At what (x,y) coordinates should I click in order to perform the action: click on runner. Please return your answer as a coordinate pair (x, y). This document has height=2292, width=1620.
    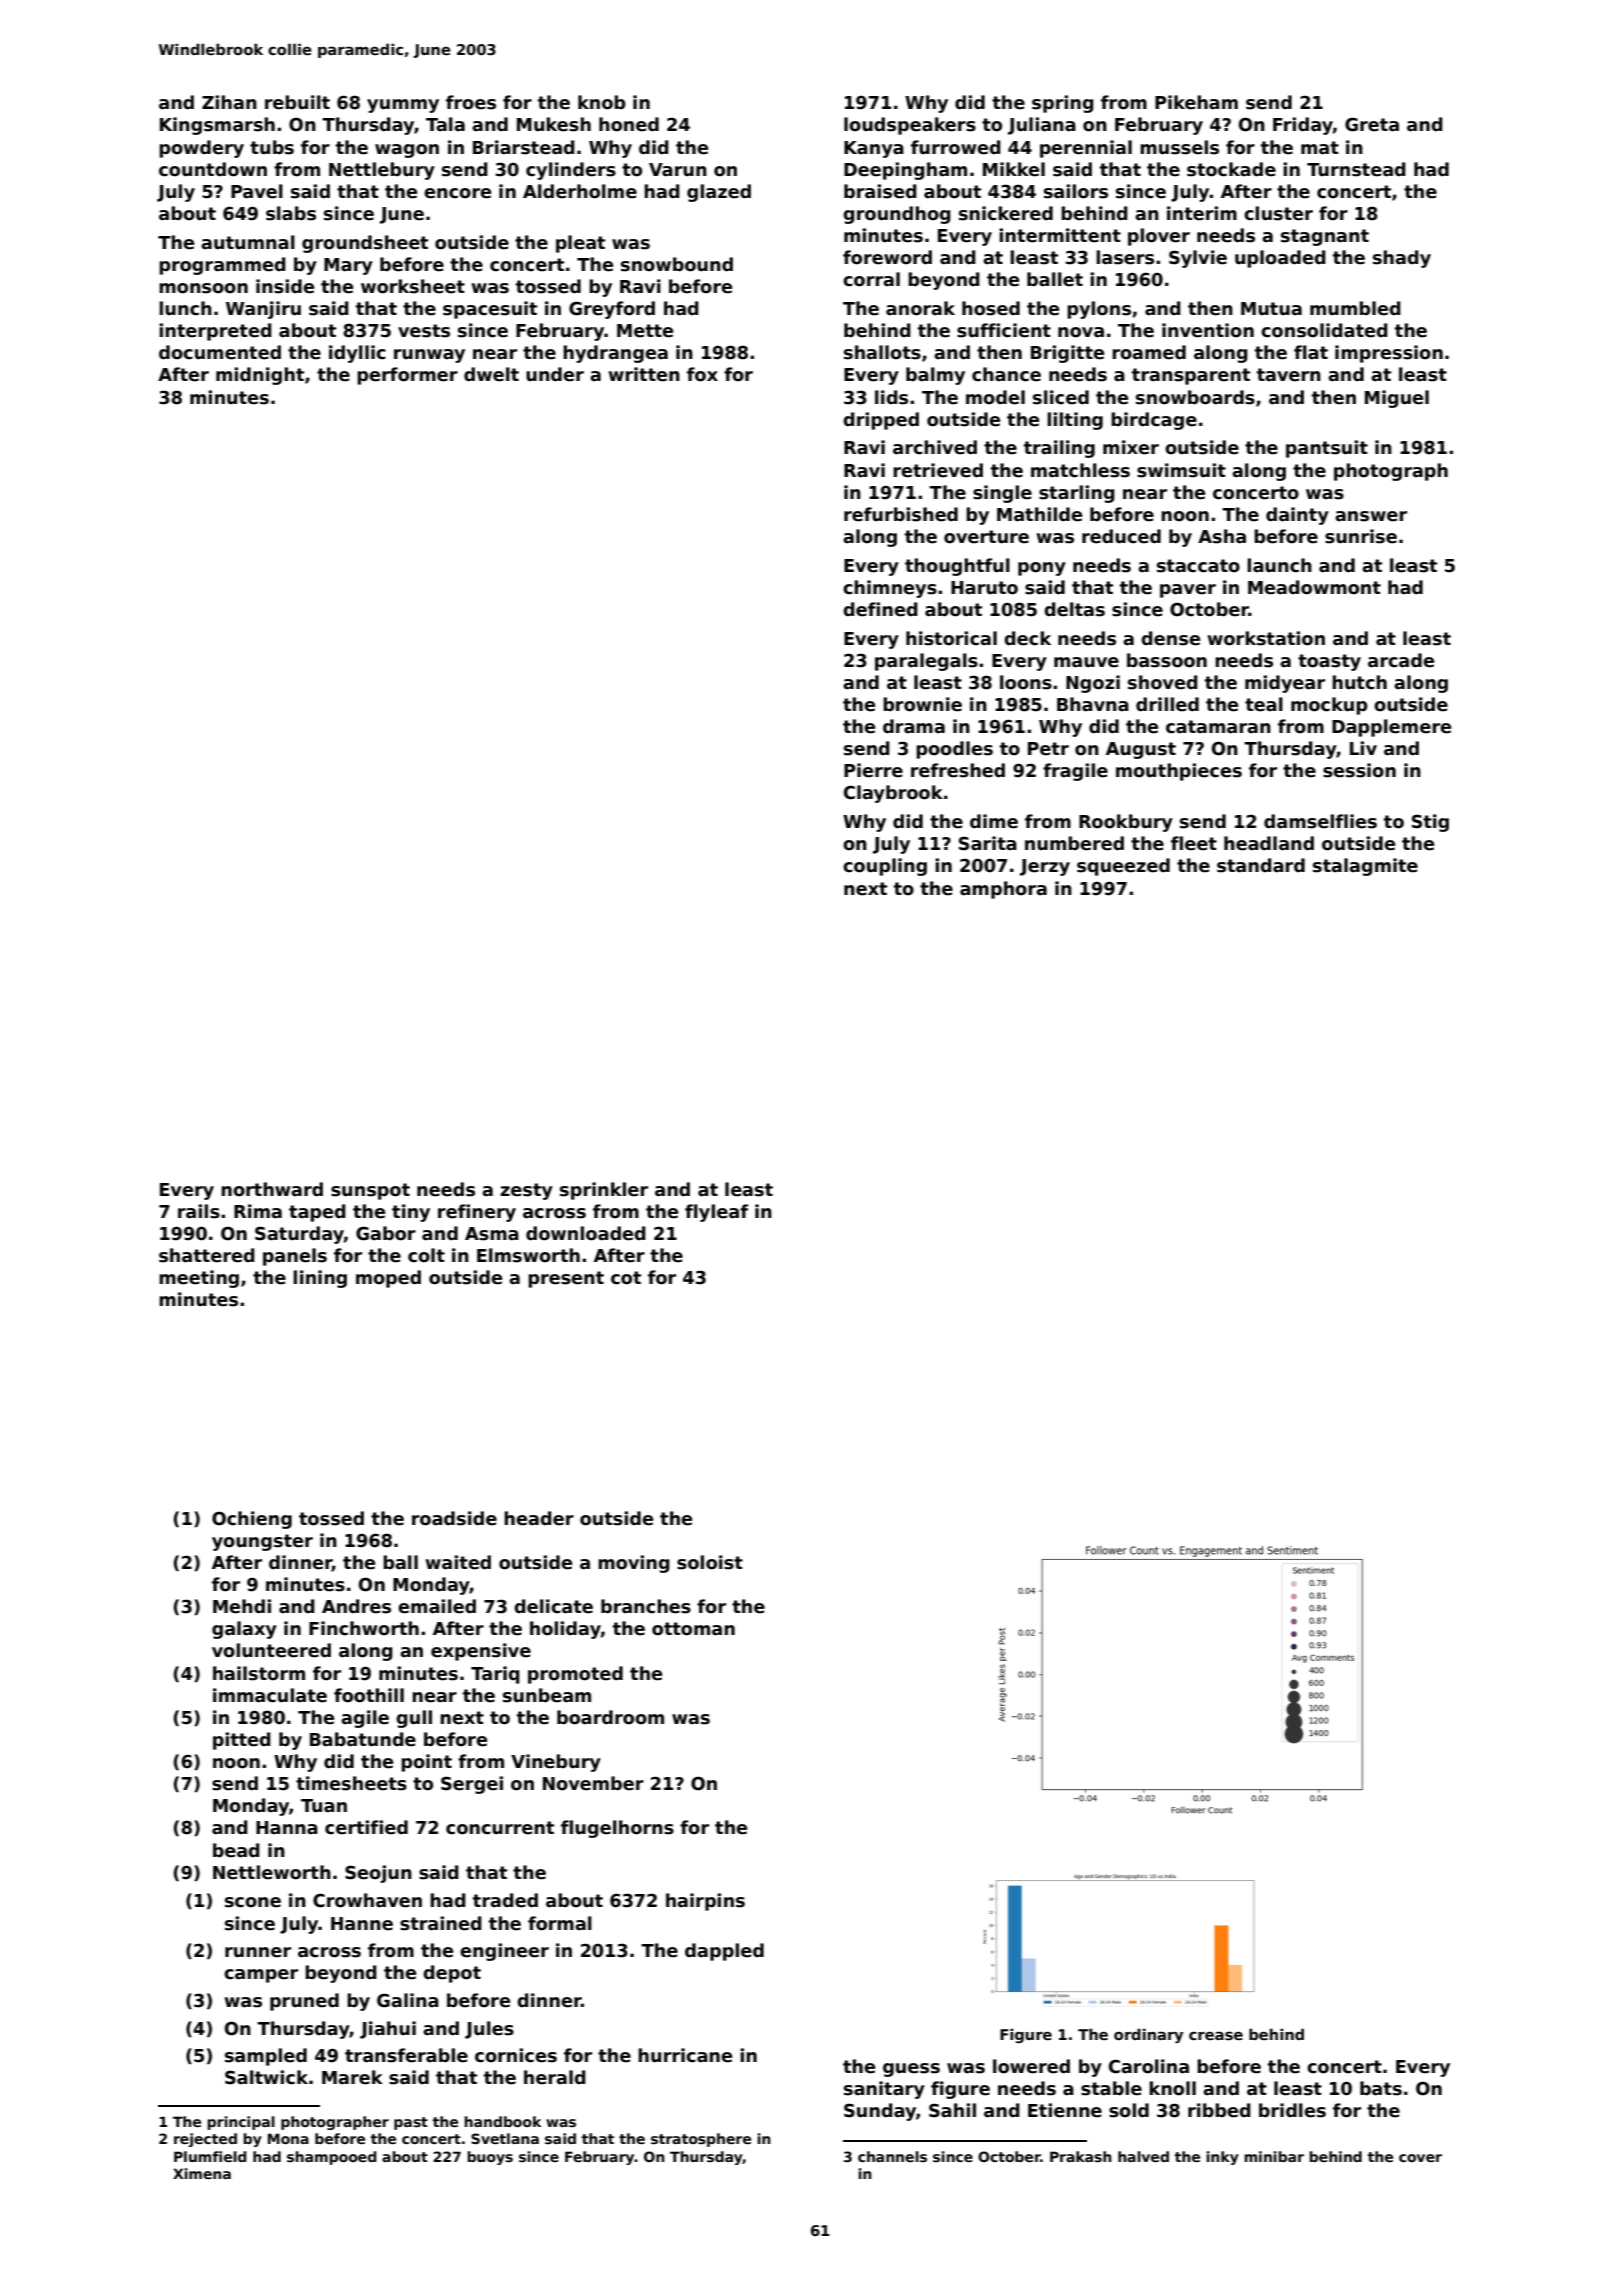
    Looking at the image, I should click on (258, 1952).
